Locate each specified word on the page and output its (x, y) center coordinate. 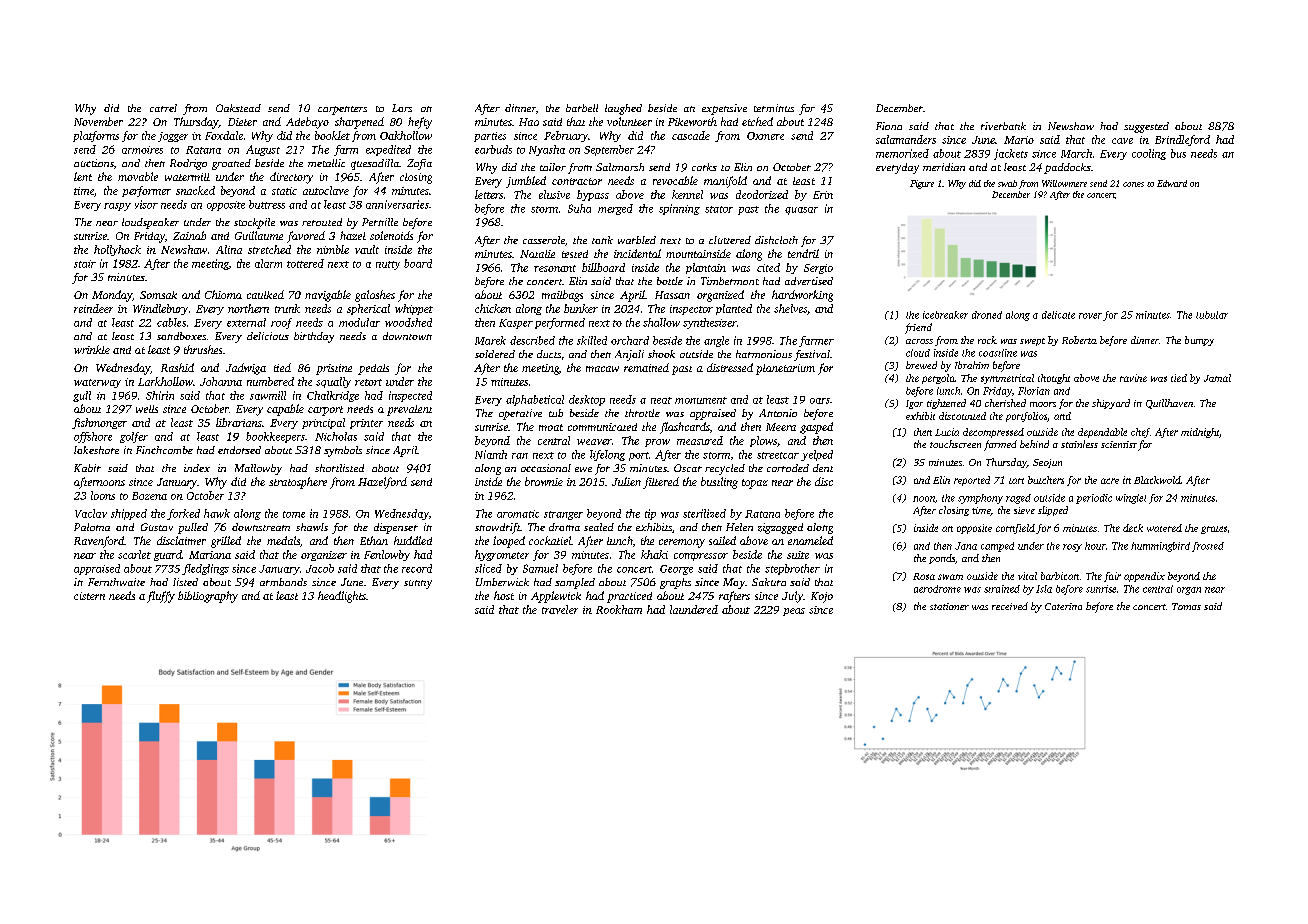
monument (701, 400)
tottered (305, 263)
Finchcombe (164, 450)
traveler (560, 609)
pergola (938, 379)
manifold (725, 182)
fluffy (161, 597)
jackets (1011, 154)
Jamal (1217, 378)
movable (138, 176)
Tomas (1186, 606)
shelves (790, 308)
